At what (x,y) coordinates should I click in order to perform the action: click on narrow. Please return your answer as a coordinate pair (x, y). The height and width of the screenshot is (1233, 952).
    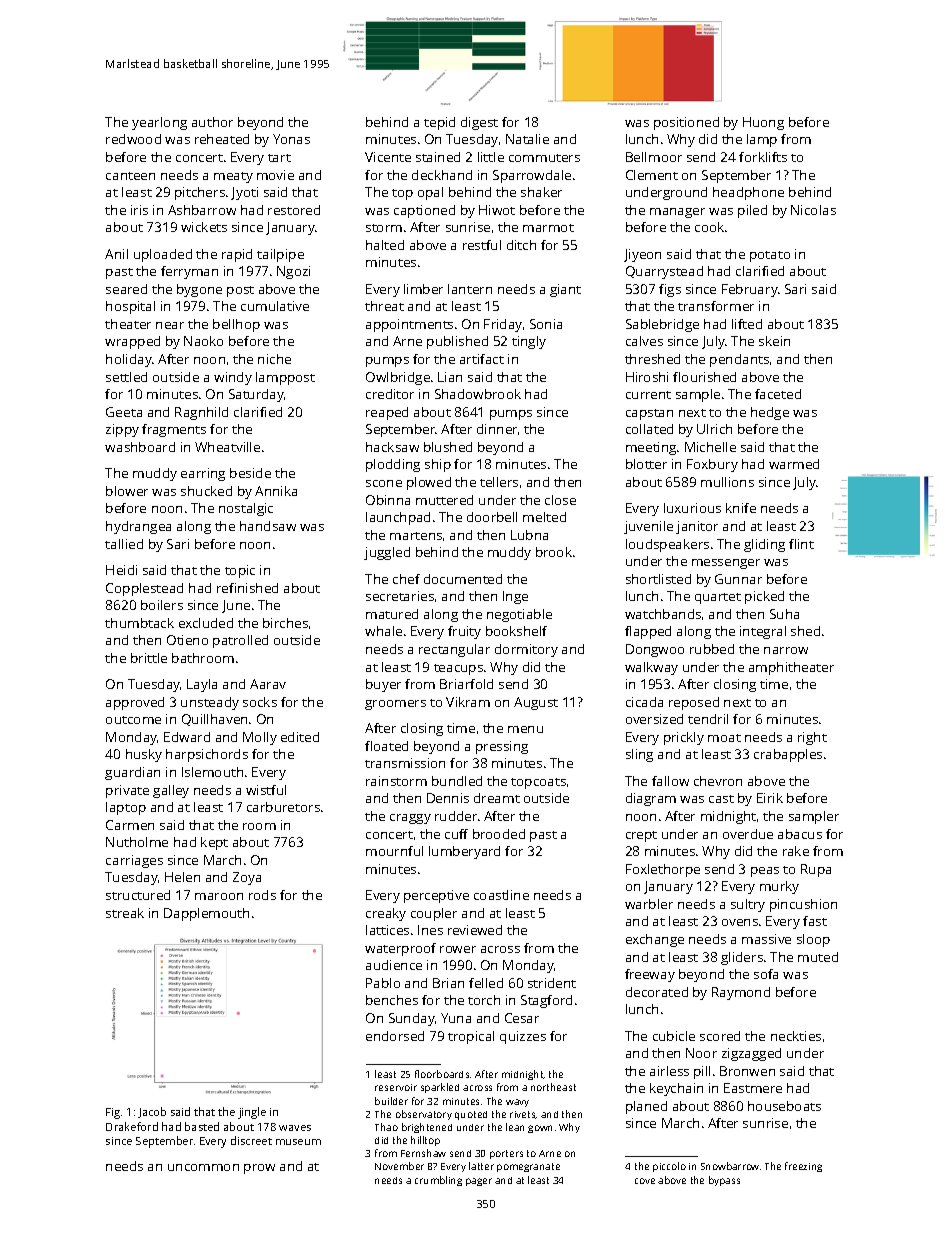
    Looking at the image, I should click on (786, 650).
